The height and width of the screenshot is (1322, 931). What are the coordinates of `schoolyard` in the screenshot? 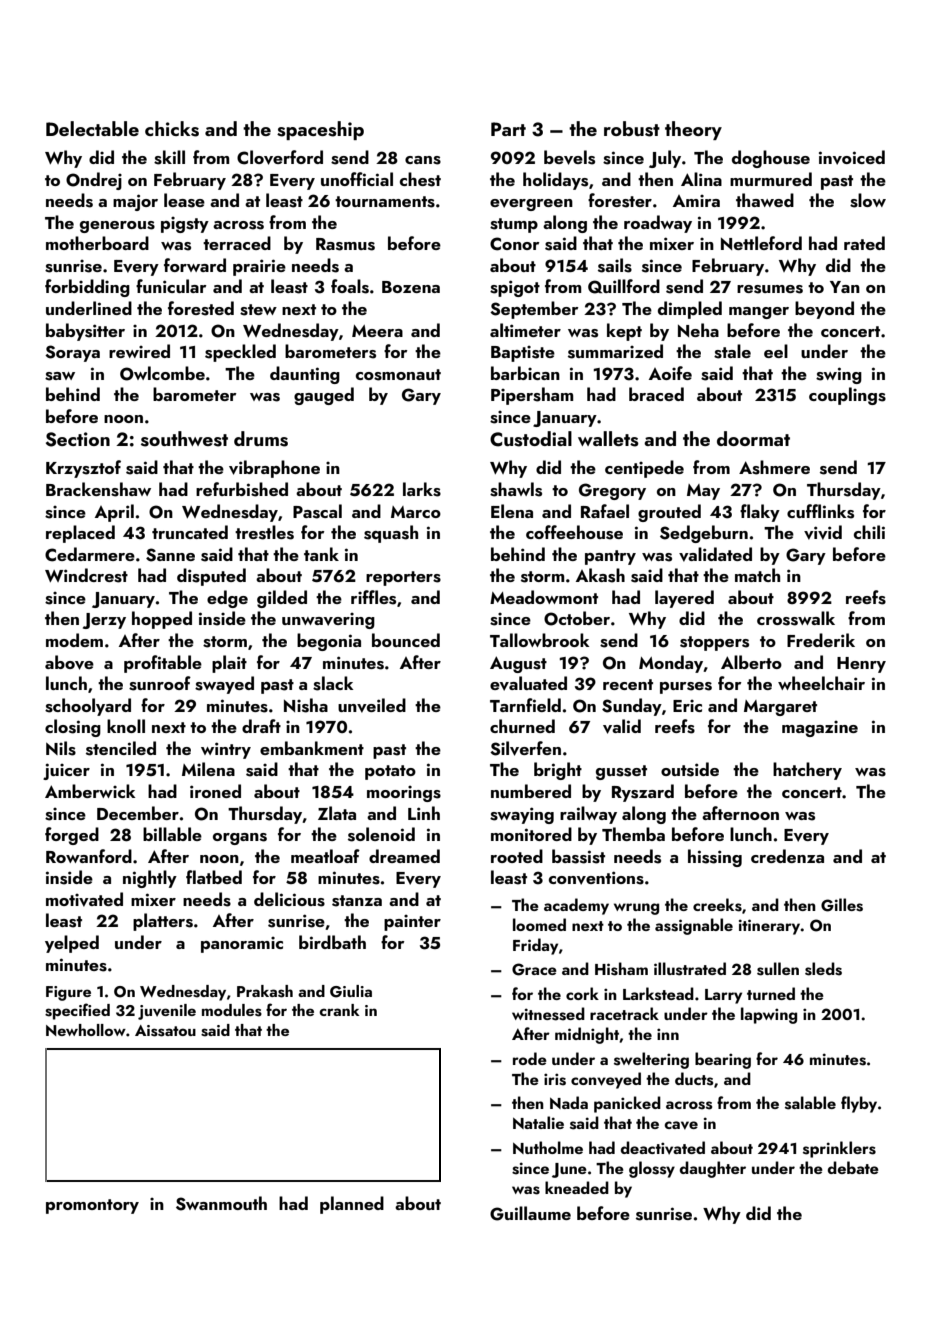 It's located at (88, 707).
